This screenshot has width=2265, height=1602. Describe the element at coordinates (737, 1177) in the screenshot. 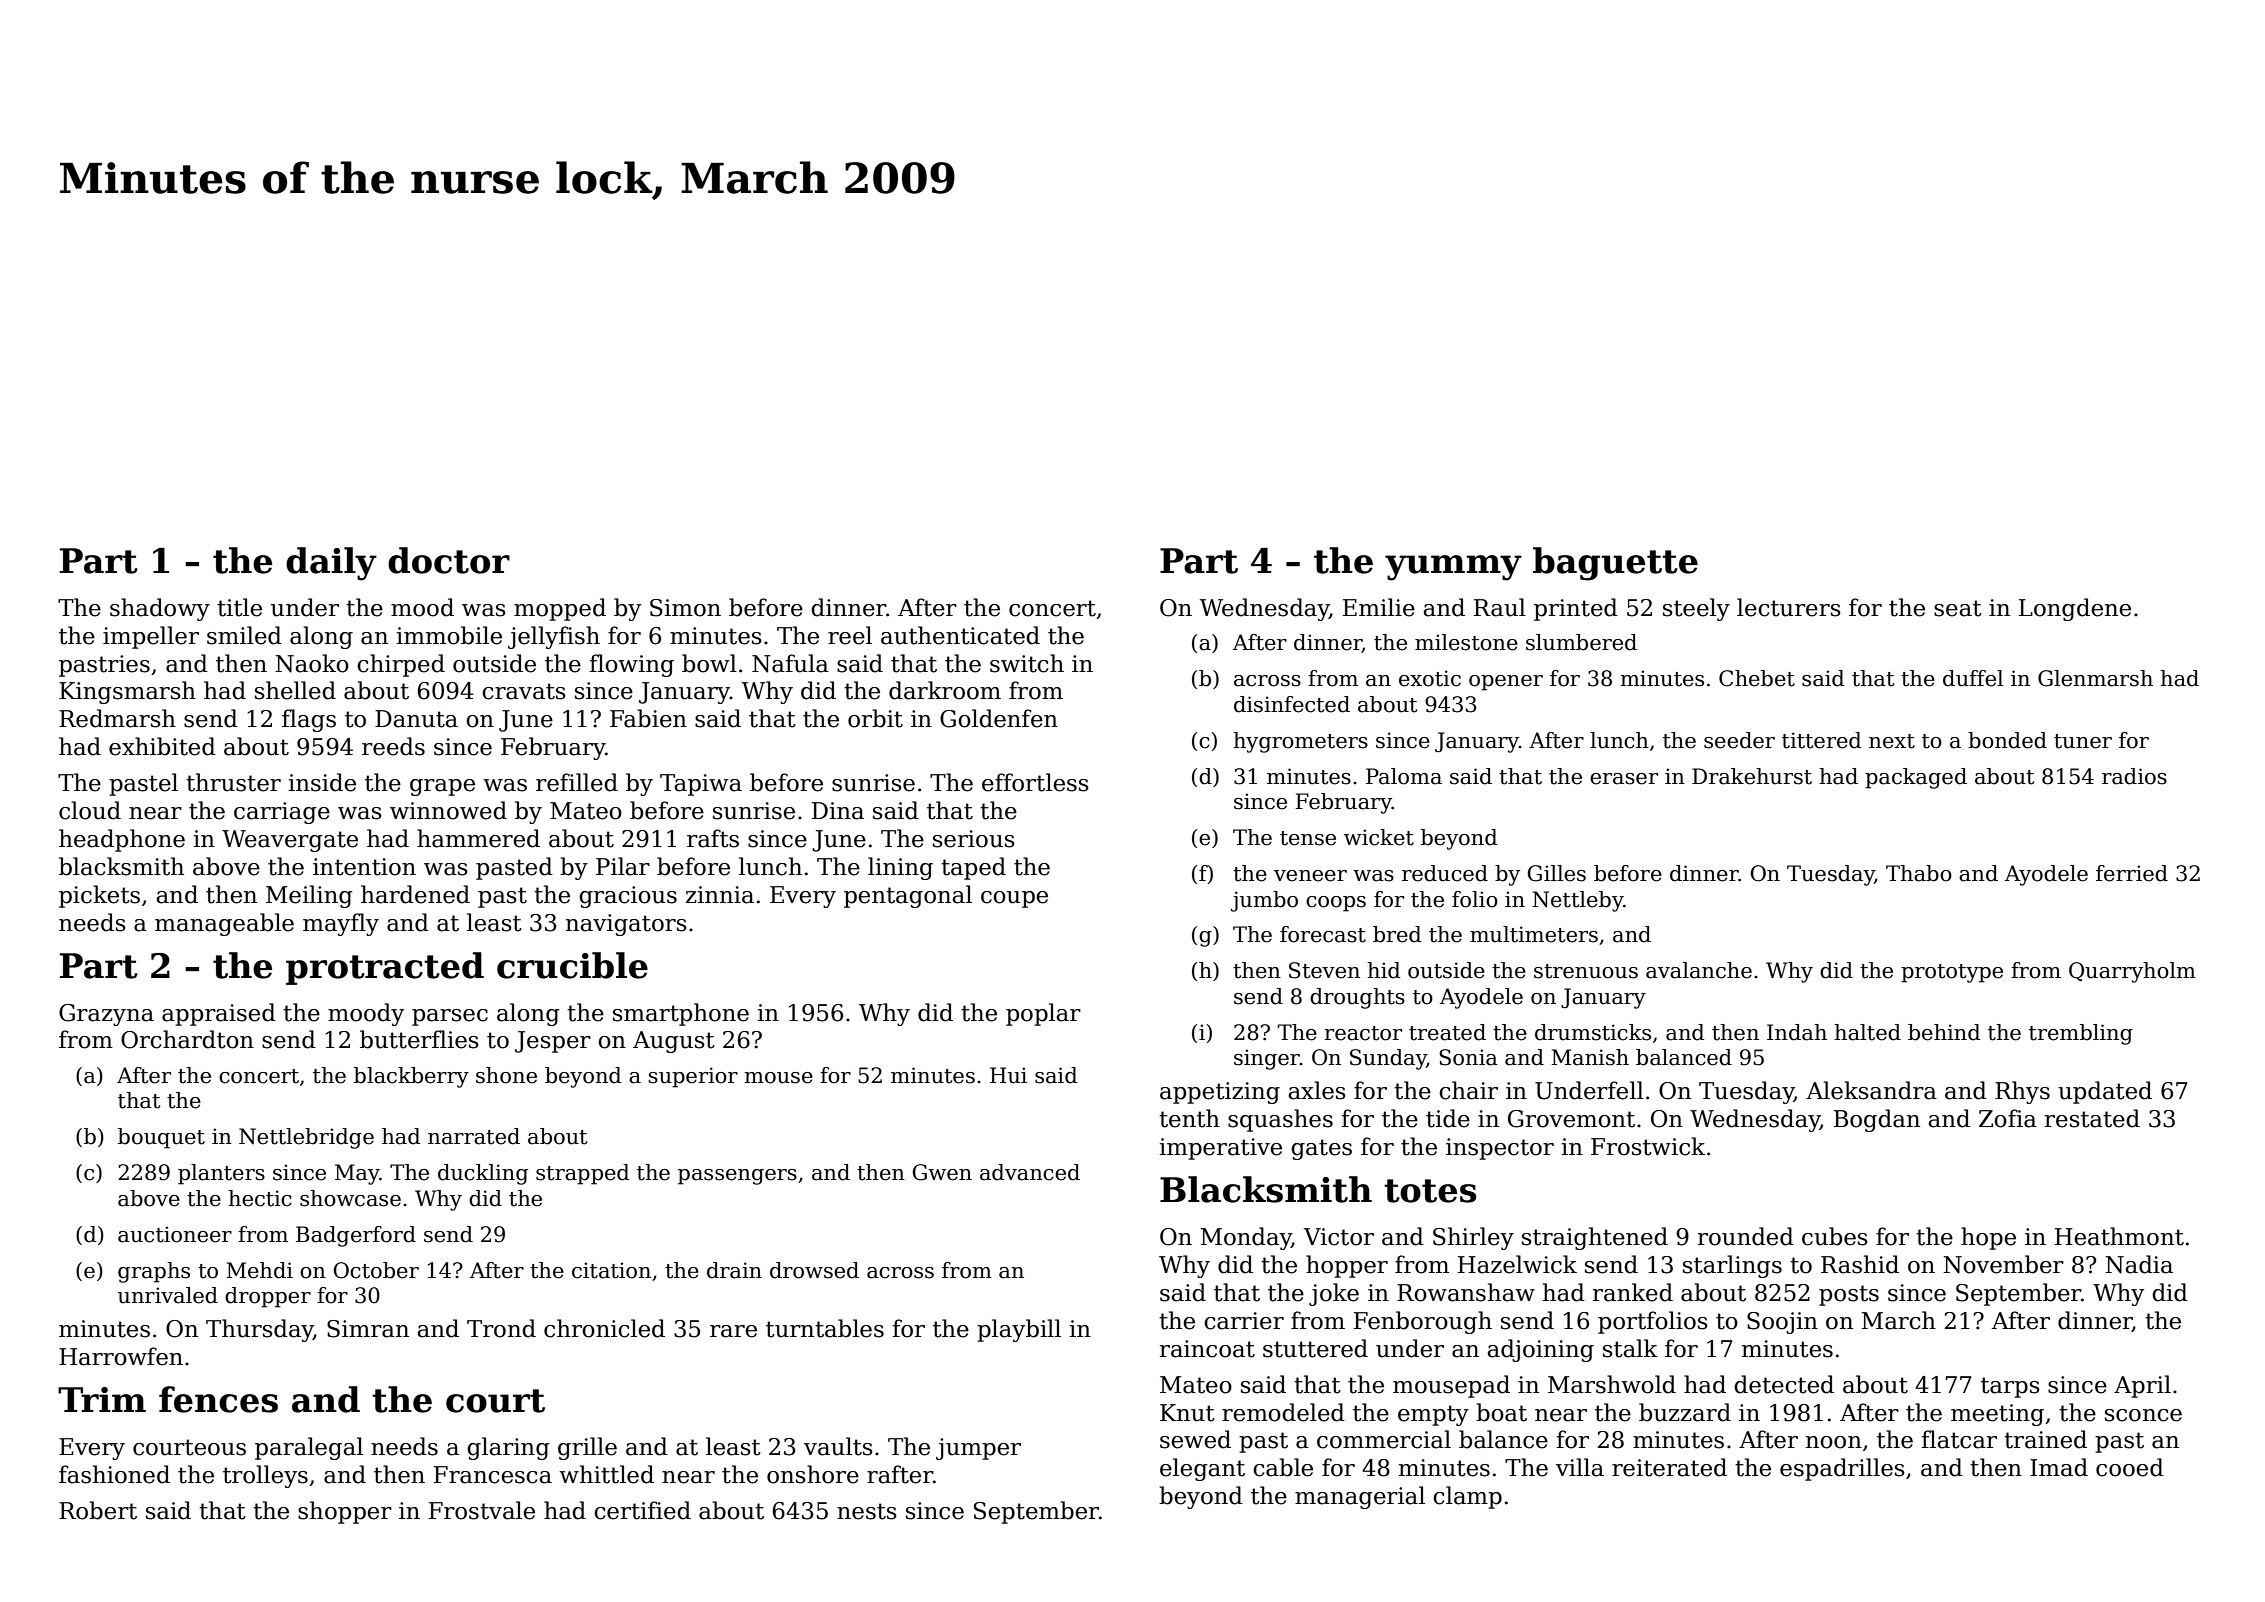

I see `passengers` at that location.
